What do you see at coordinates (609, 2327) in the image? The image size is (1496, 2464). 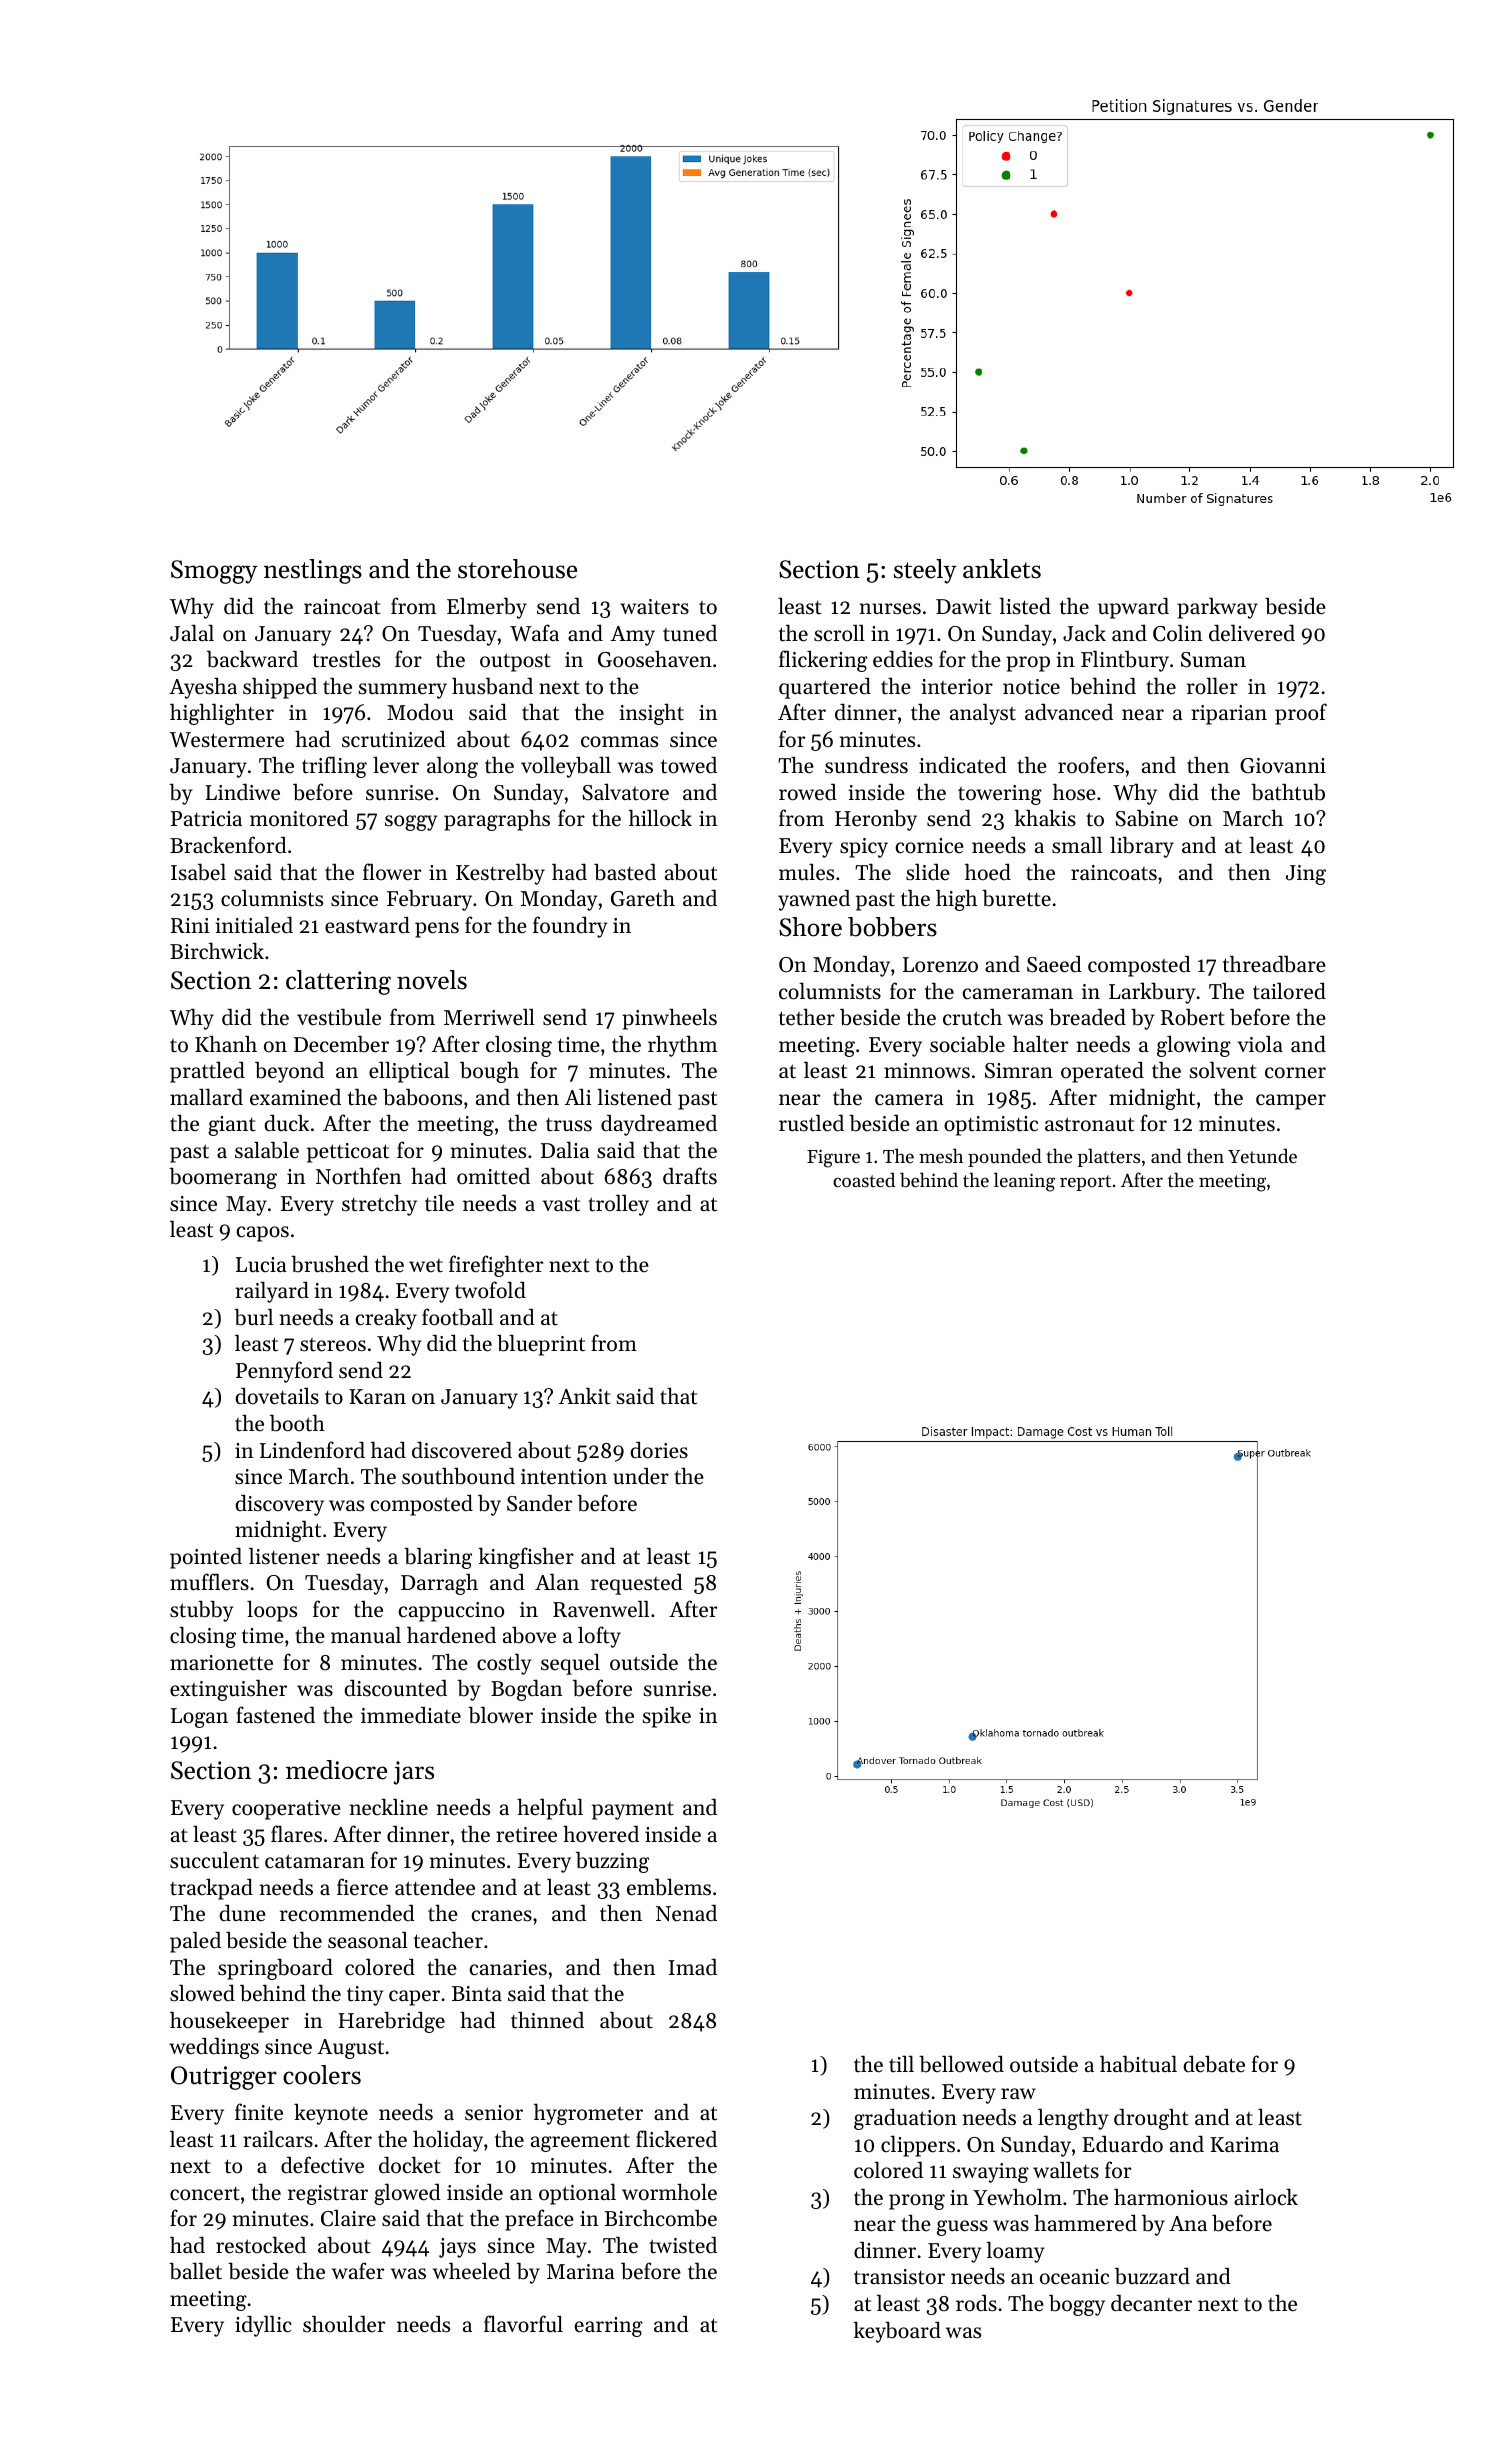 I see `earring` at bounding box center [609, 2327].
